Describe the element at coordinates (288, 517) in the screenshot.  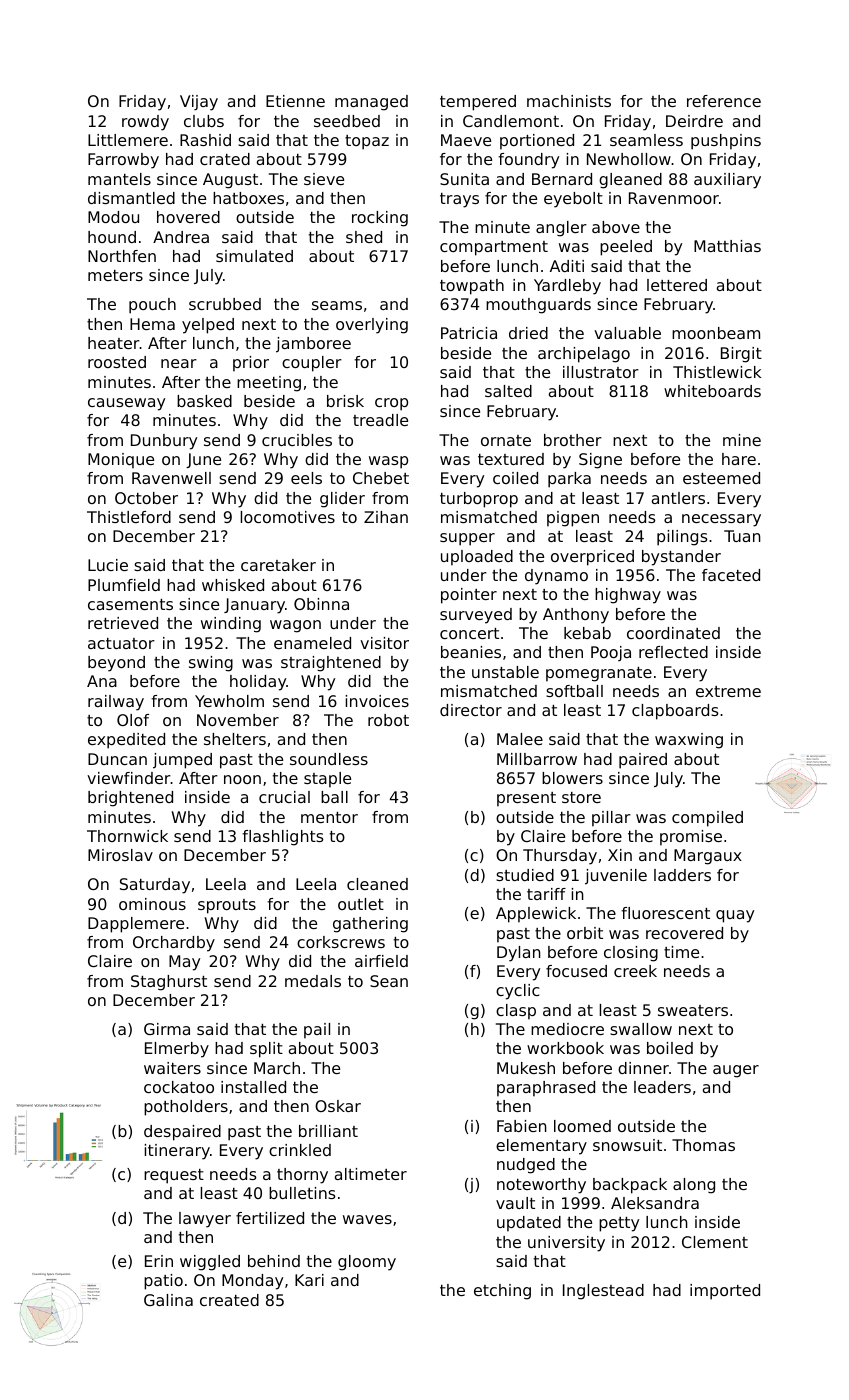
I see `locomotives` at that location.
